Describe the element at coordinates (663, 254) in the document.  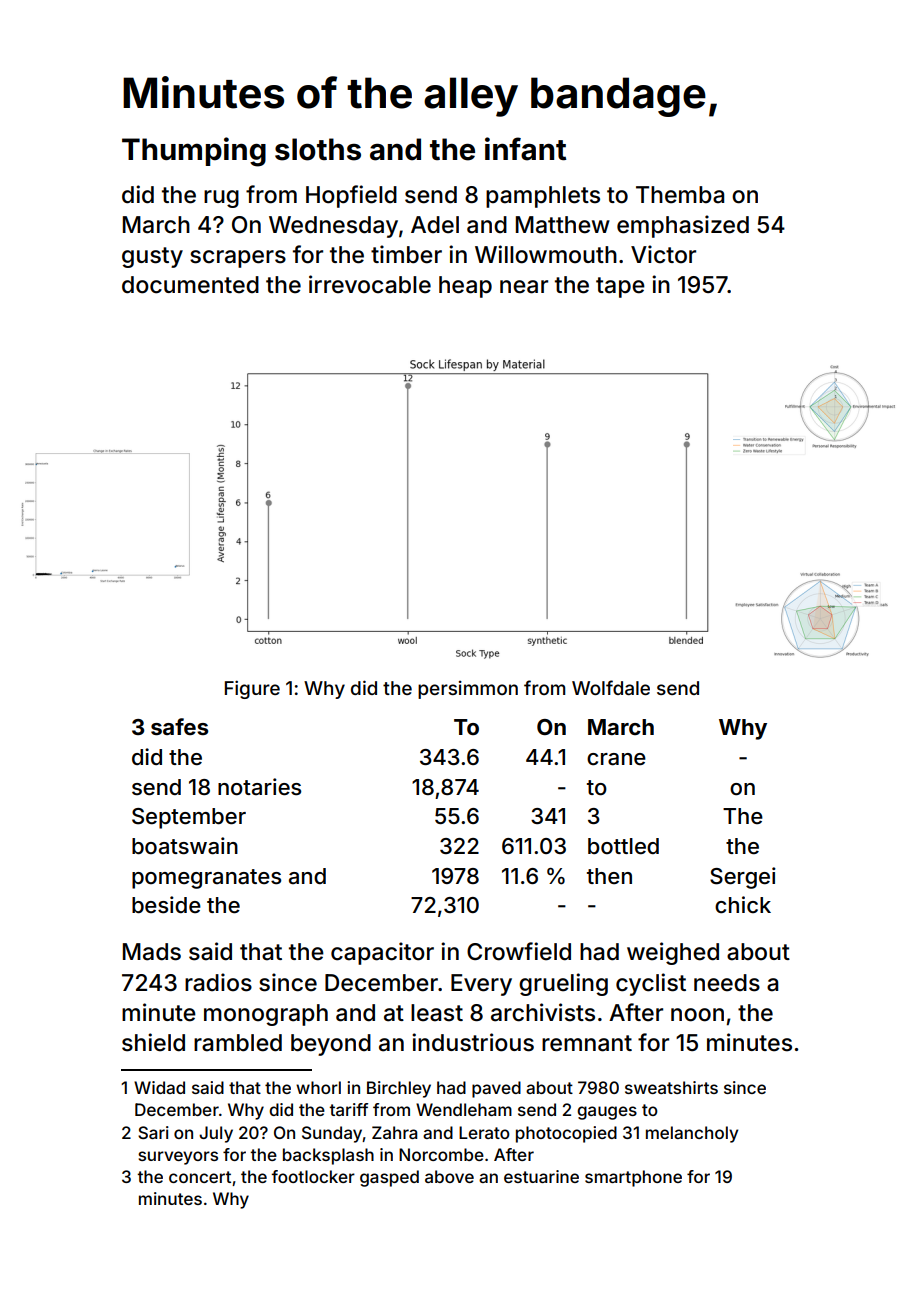
I see `Victor` at that location.
